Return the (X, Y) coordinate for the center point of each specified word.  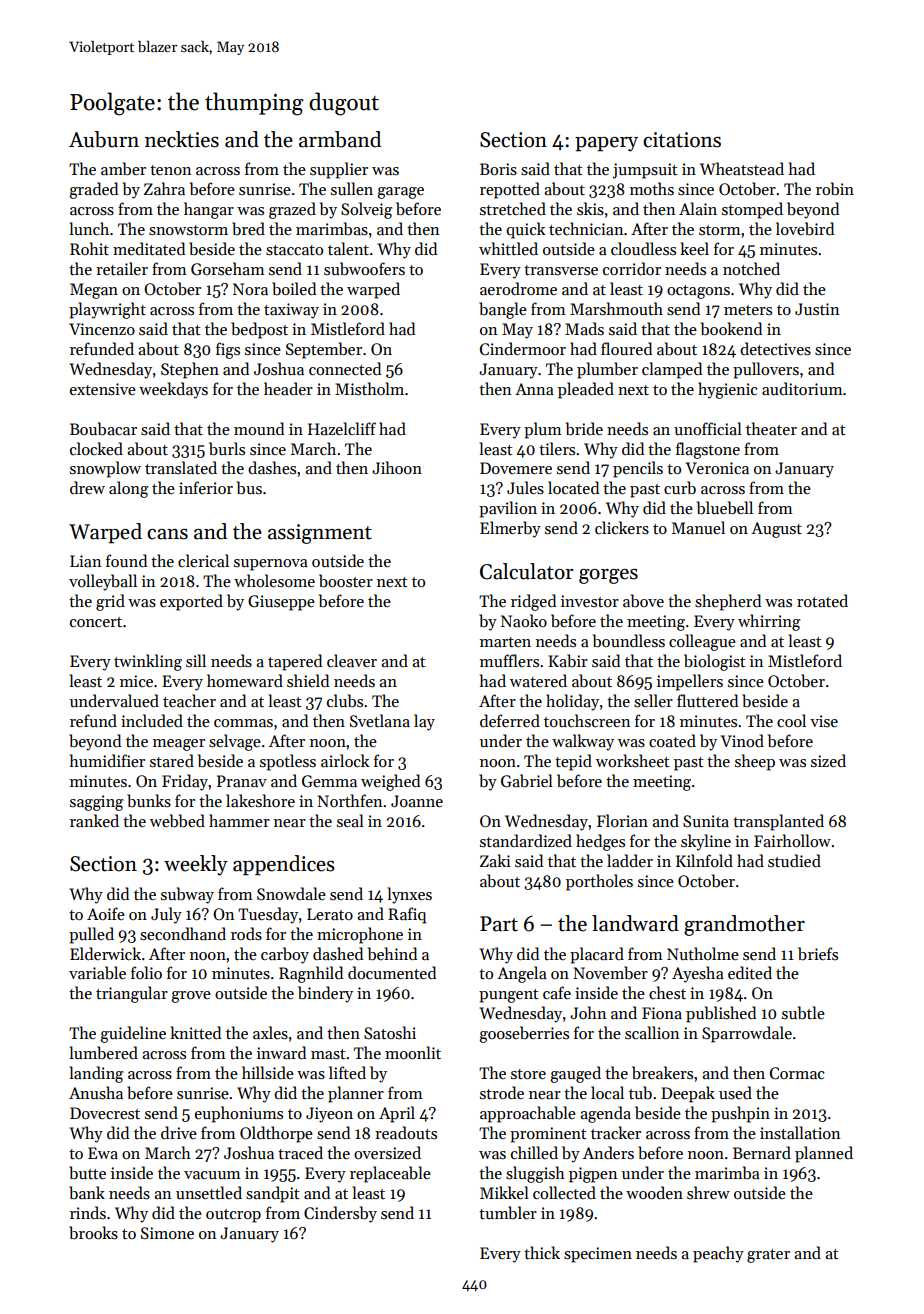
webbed (177, 821)
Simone (167, 1233)
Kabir (568, 660)
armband (340, 139)
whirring (769, 622)
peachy (718, 1254)
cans (167, 534)
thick (542, 1252)
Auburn (104, 139)
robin (835, 189)
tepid (573, 762)
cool (791, 720)
